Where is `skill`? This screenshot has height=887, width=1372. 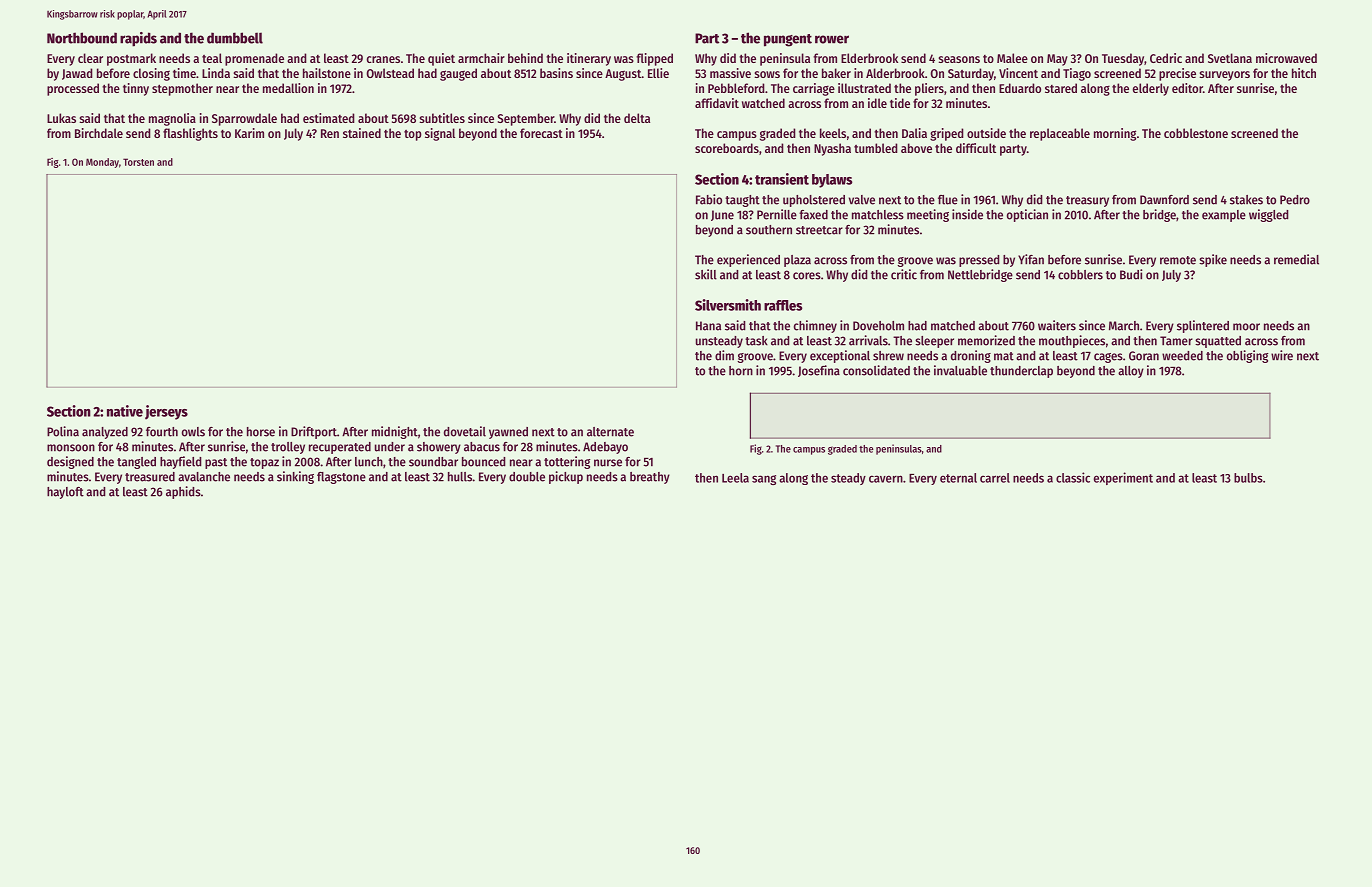
skill is located at coordinates (706, 274).
